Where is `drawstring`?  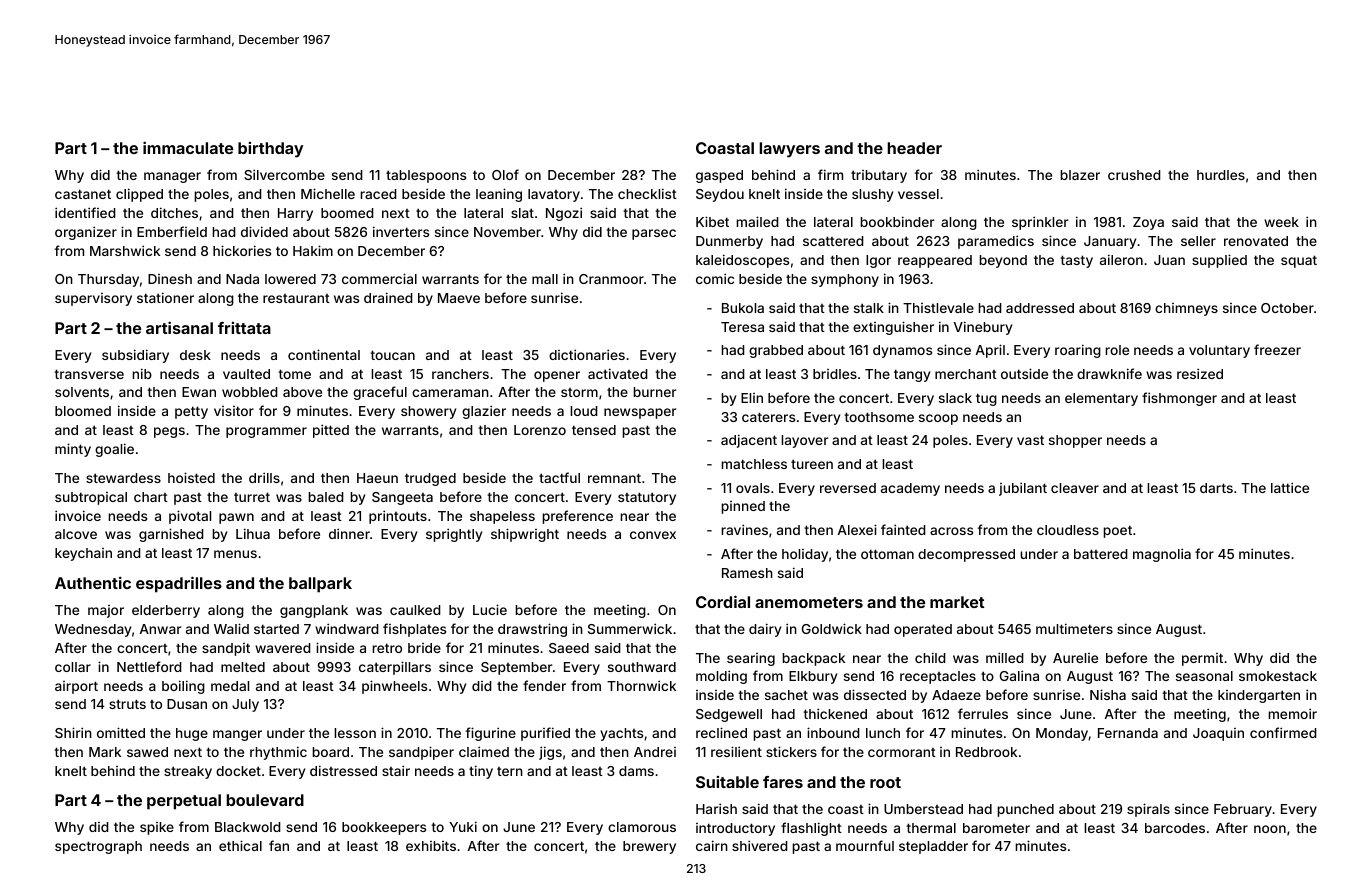
drawstring is located at coordinates (532, 630).
